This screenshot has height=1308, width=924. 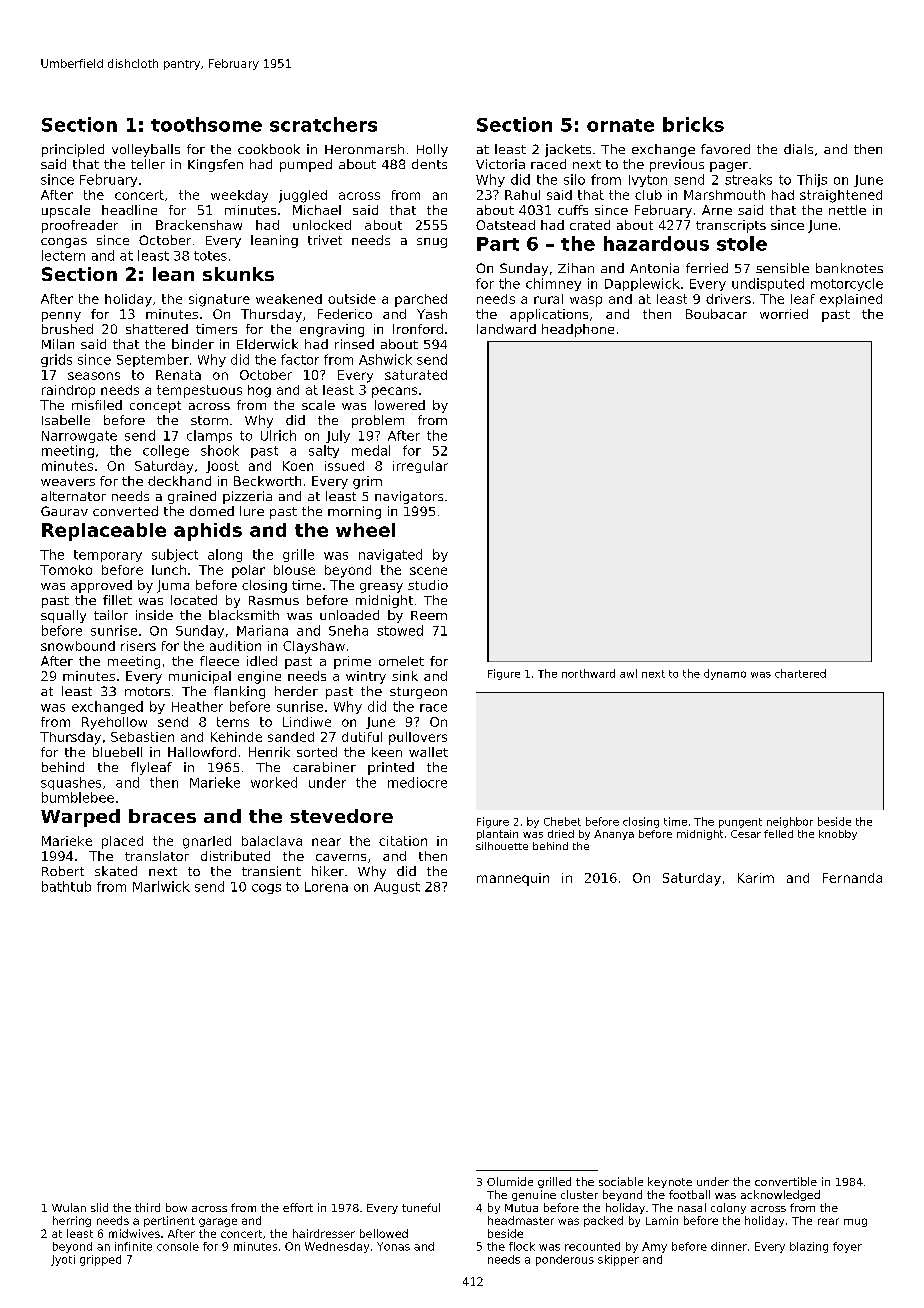 I want to click on Olumide, so click(x=510, y=1181).
